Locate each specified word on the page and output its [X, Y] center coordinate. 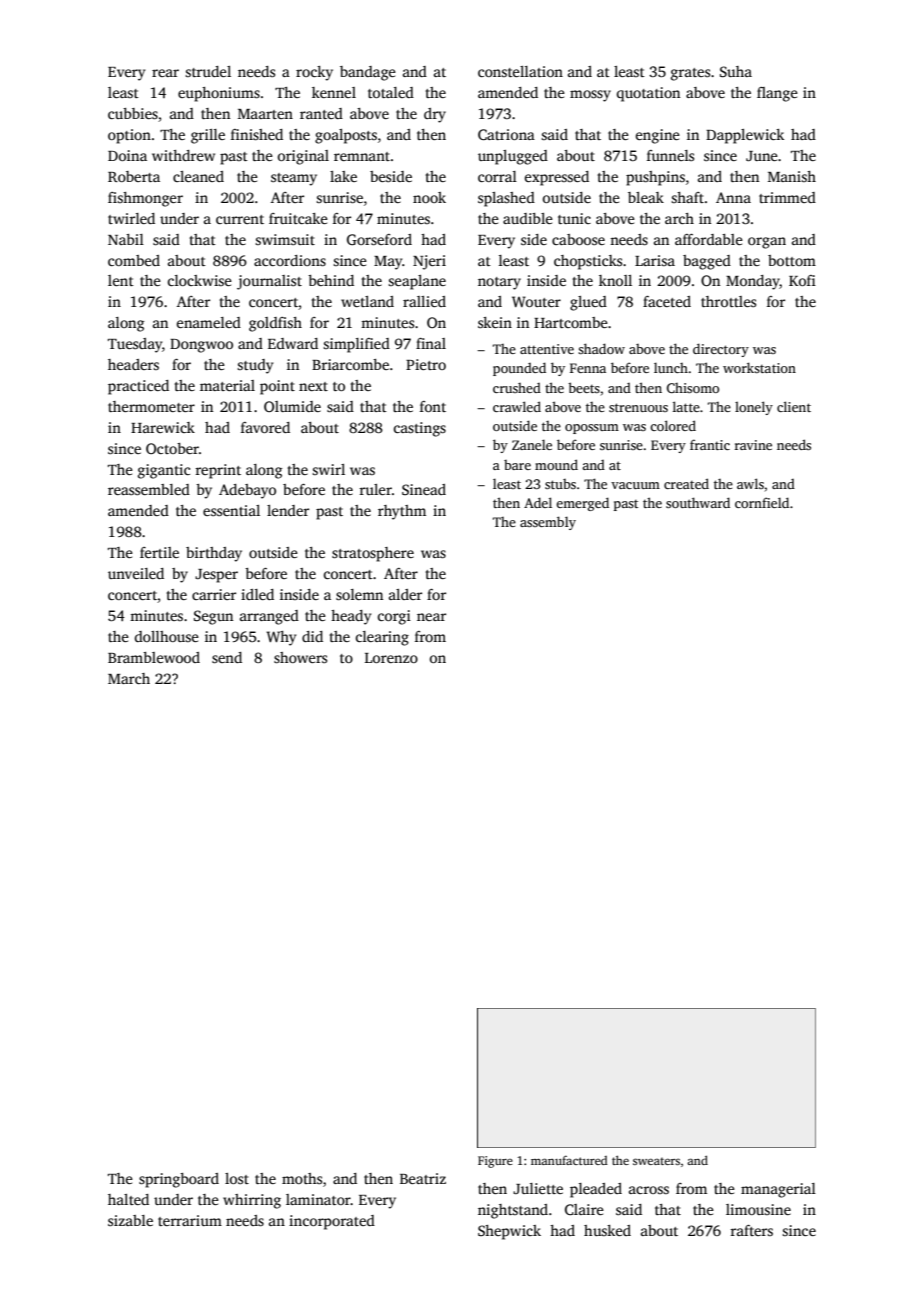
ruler [375, 489]
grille [208, 136]
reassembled [149, 489]
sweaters [656, 1161]
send [227, 657]
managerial [778, 1190]
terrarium [190, 1220]
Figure [495, 1162]
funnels [670, 155]
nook [429, 197]
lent [121, 280]
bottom [792, 260]
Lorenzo [391, 658]
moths [302, 1178]
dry [435, 115]
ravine [753, 445]
